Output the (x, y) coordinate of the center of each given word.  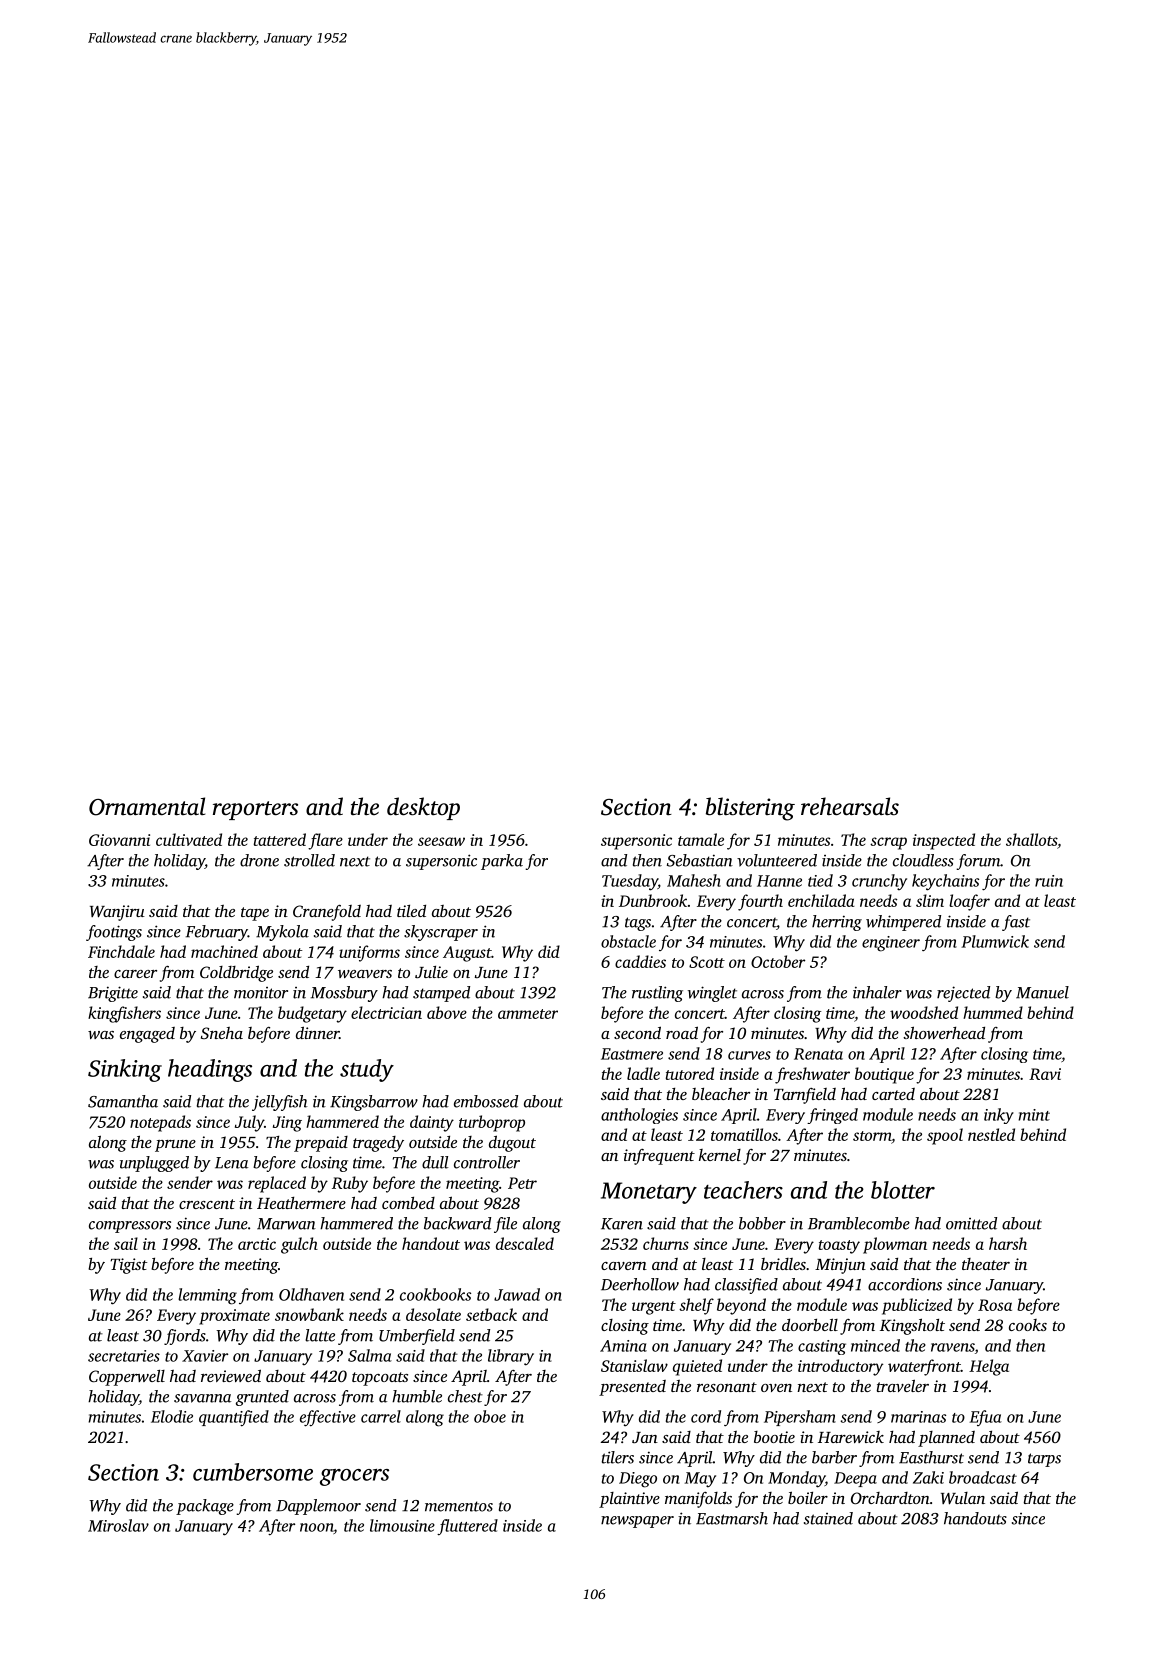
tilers (618, 1457)
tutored (690, 1073)
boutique (884, 1075)
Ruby (350, 1184)
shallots (1031, 839)
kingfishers (124, 1014)
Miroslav (118, 1525)
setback (491, 1314)
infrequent (659, 1157)
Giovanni (119, 840)
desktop (423, 808)
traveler (903, 1385)
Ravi (1045, 1074)
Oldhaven (311, 1294)
